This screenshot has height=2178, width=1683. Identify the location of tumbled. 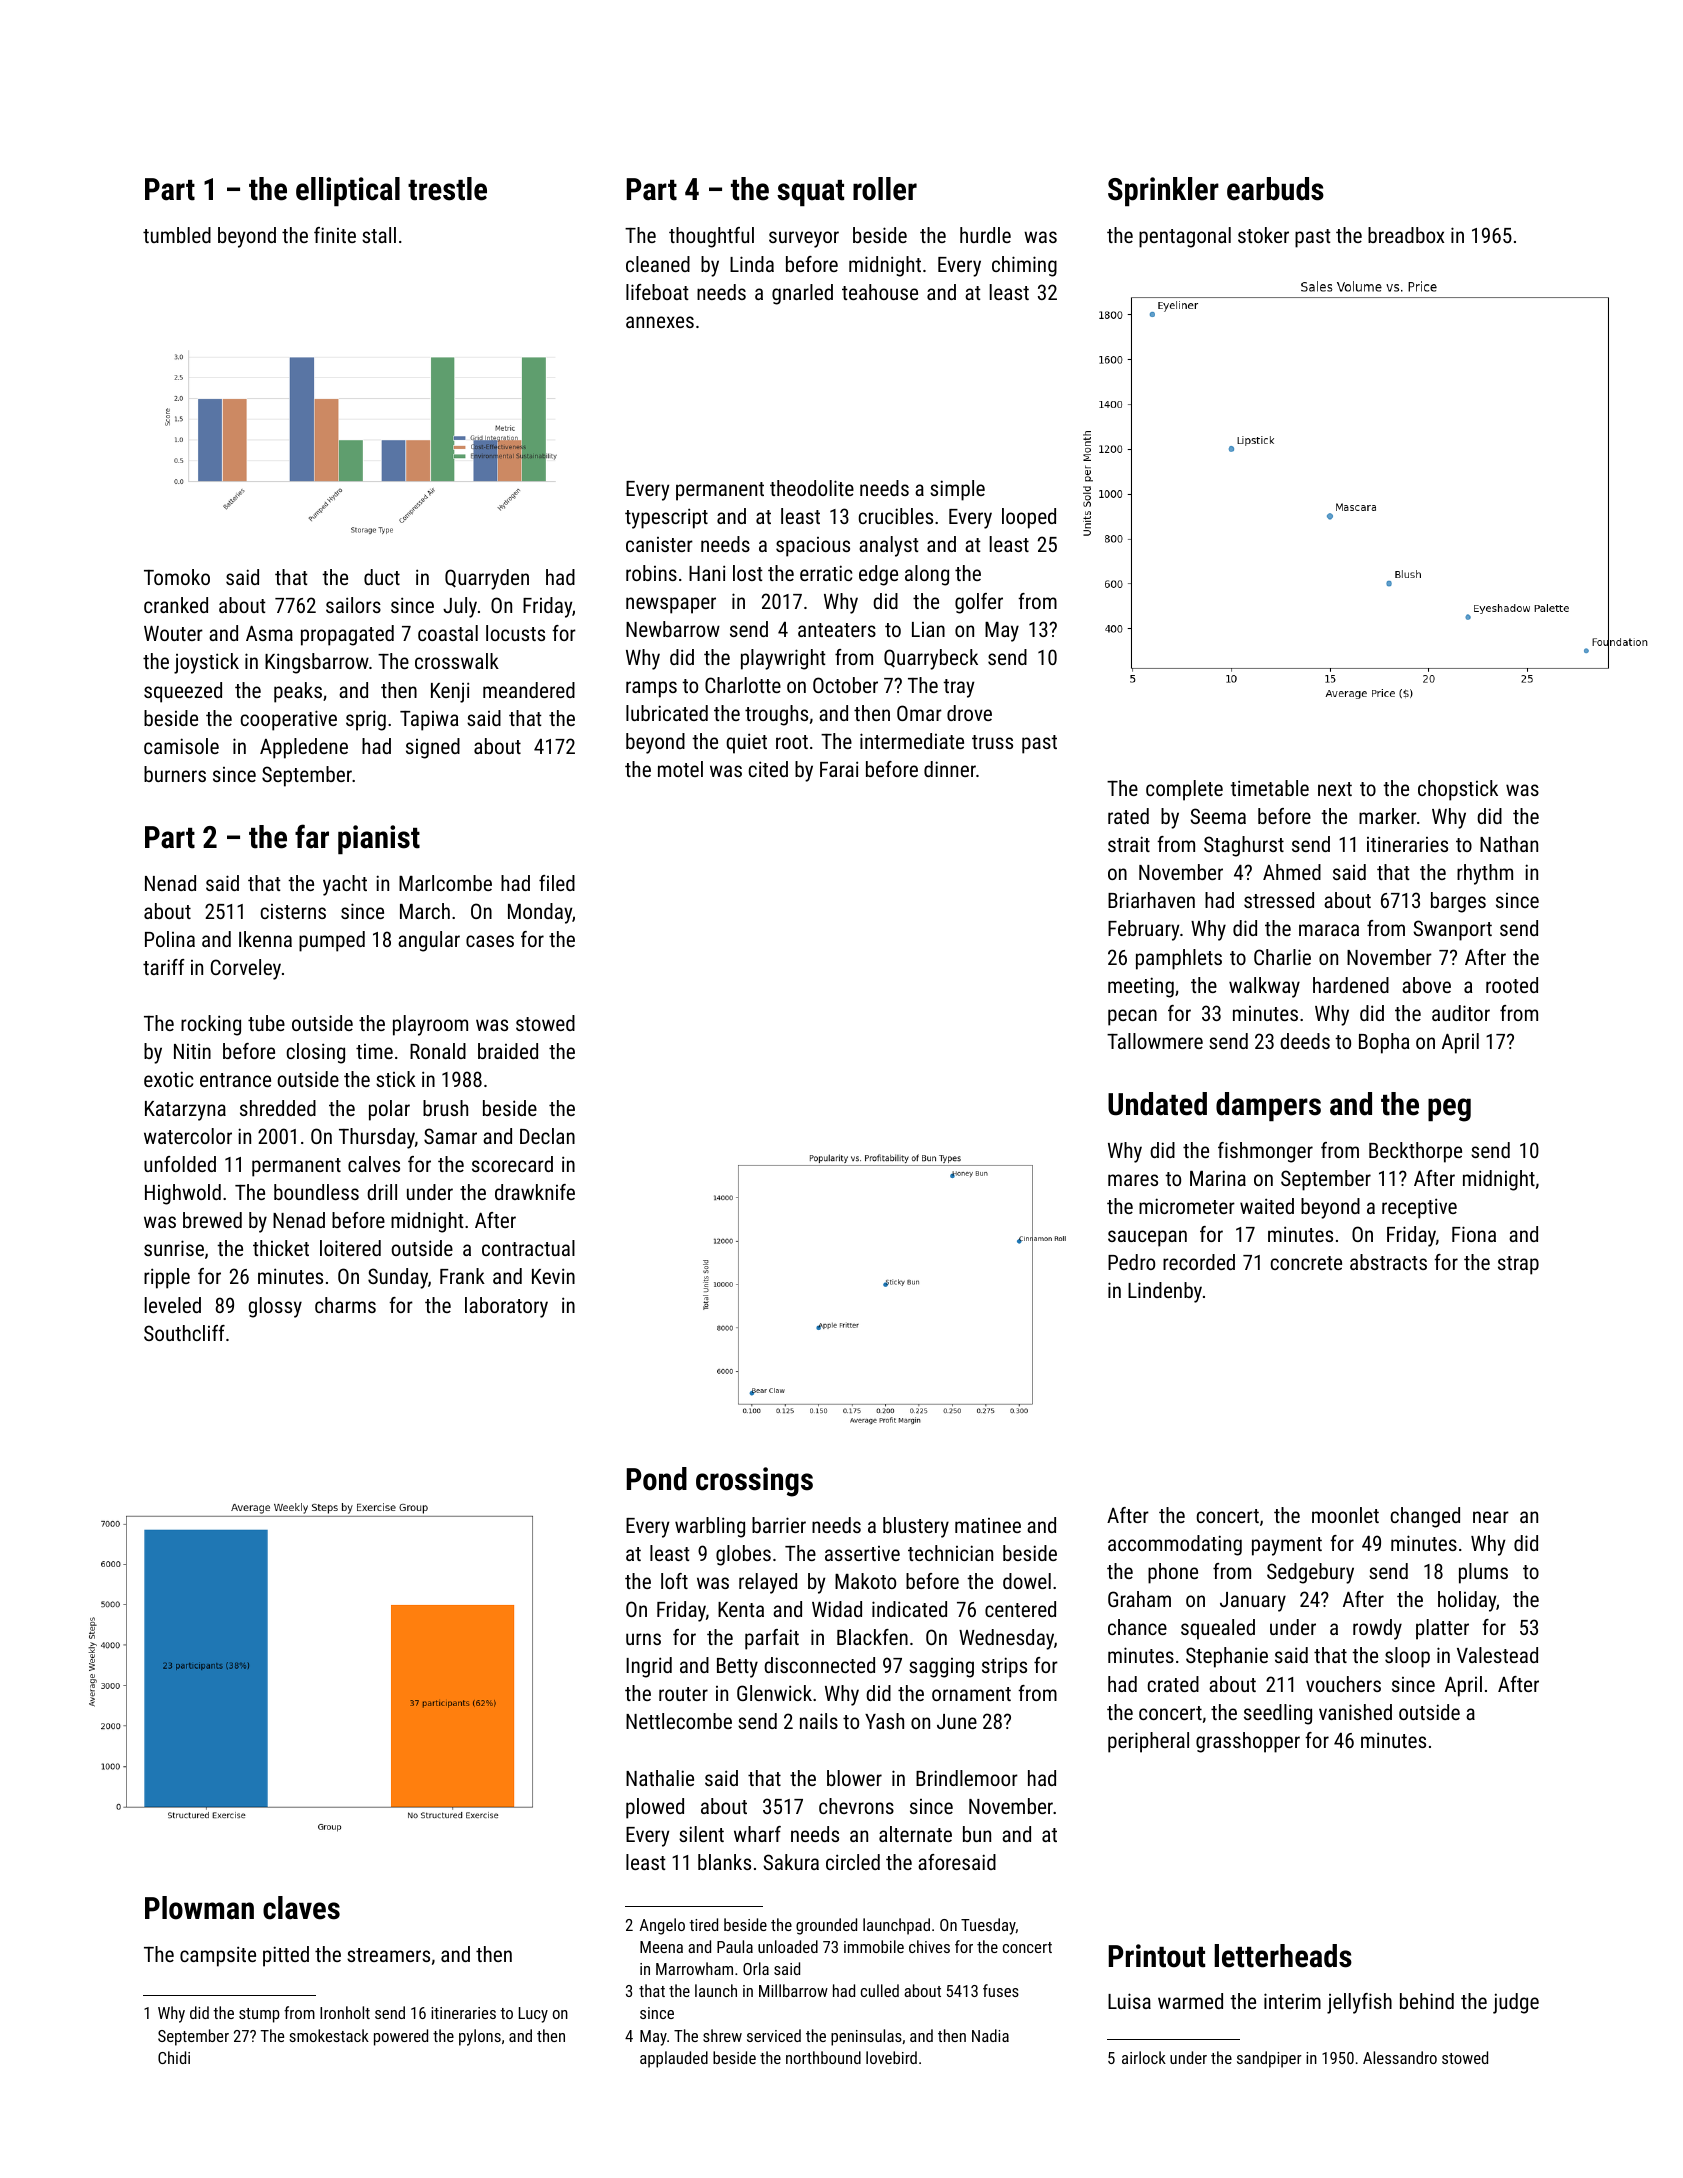
(177, 235).
